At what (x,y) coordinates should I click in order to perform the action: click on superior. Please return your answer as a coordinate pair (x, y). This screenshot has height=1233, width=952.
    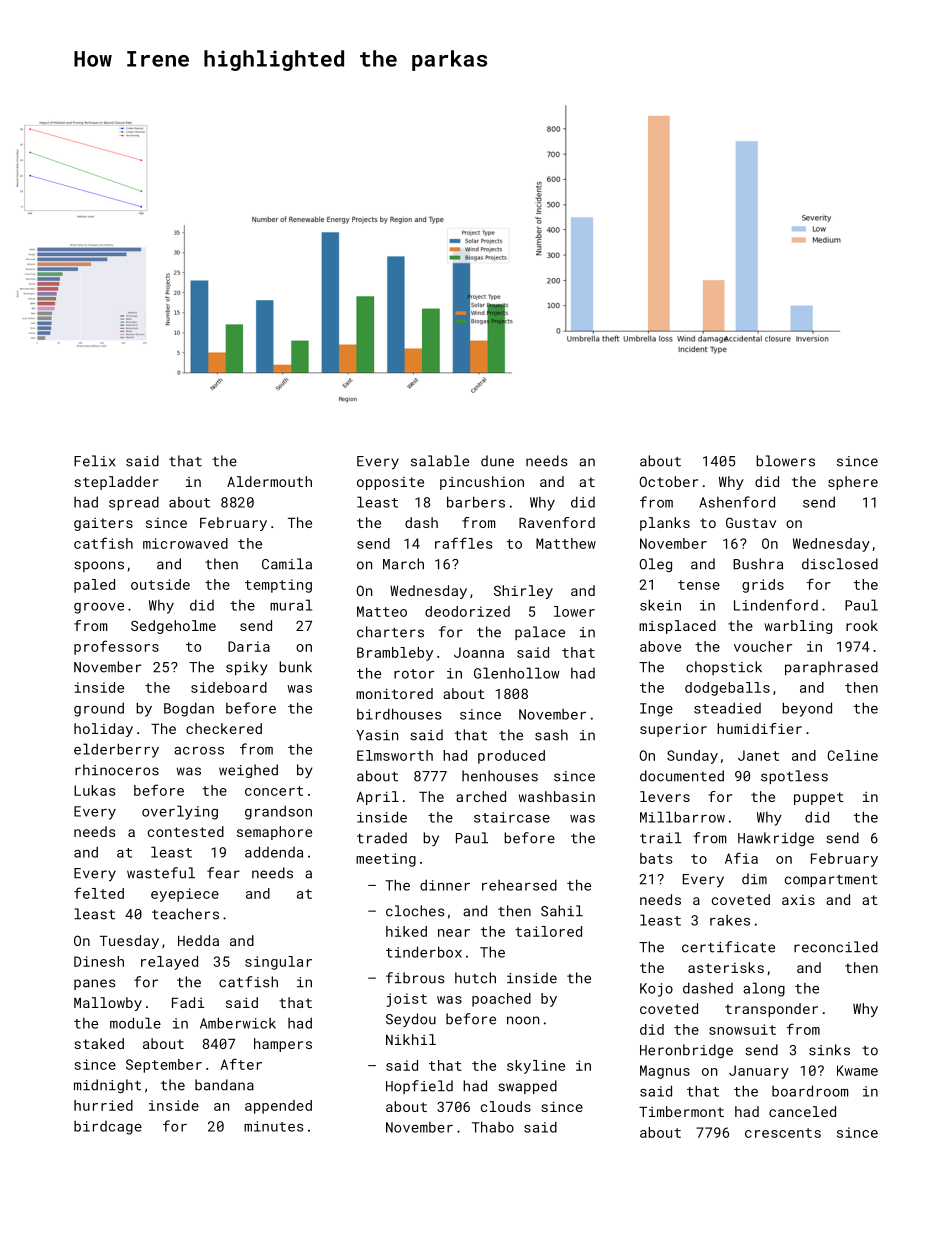
    Looking at the image, I should click on (673, 730).
